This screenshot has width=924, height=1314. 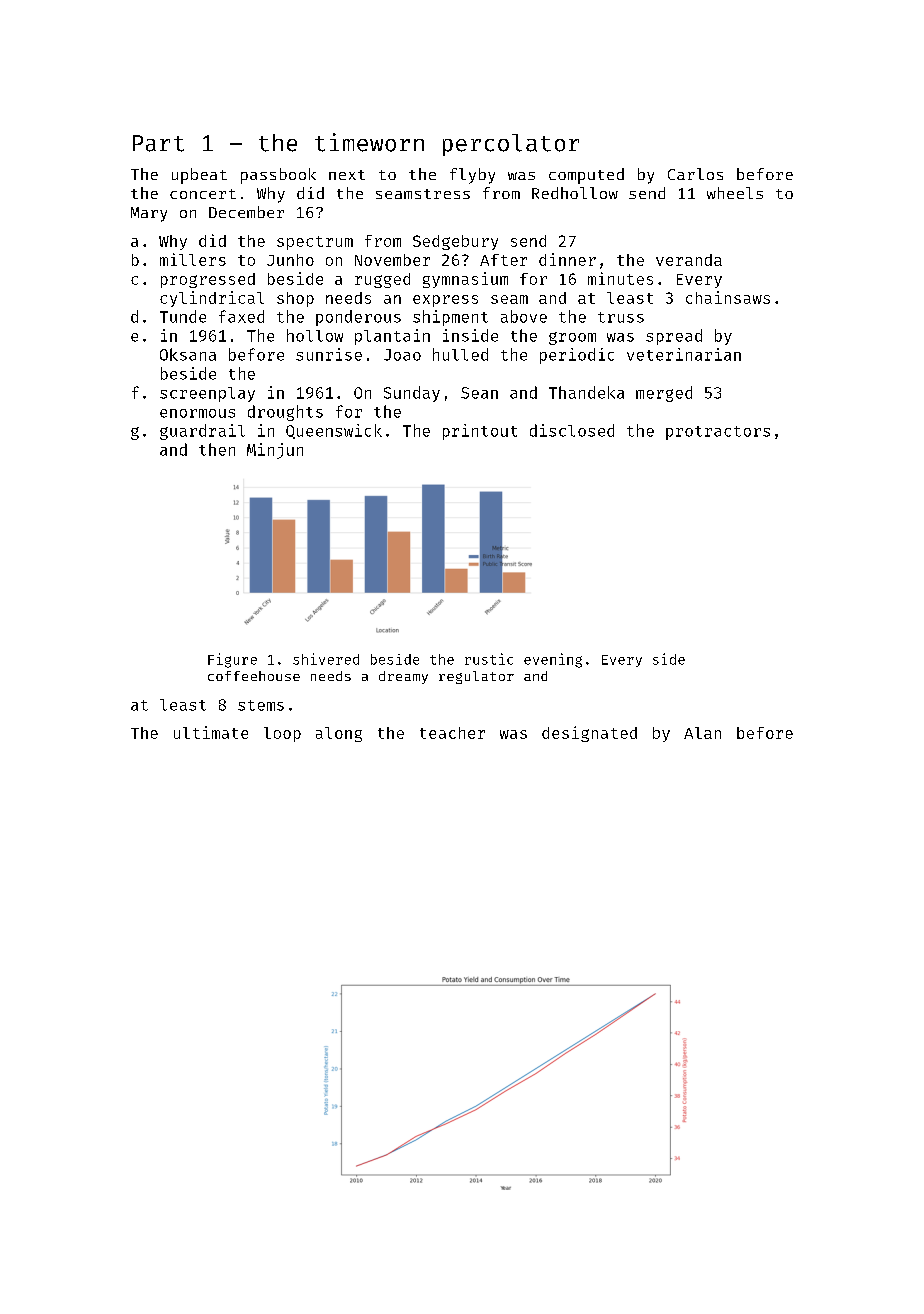 What do you see at coordinates (275, 451) in the screenshot?
I see `Minjun` at bounding box center [275, 451].
